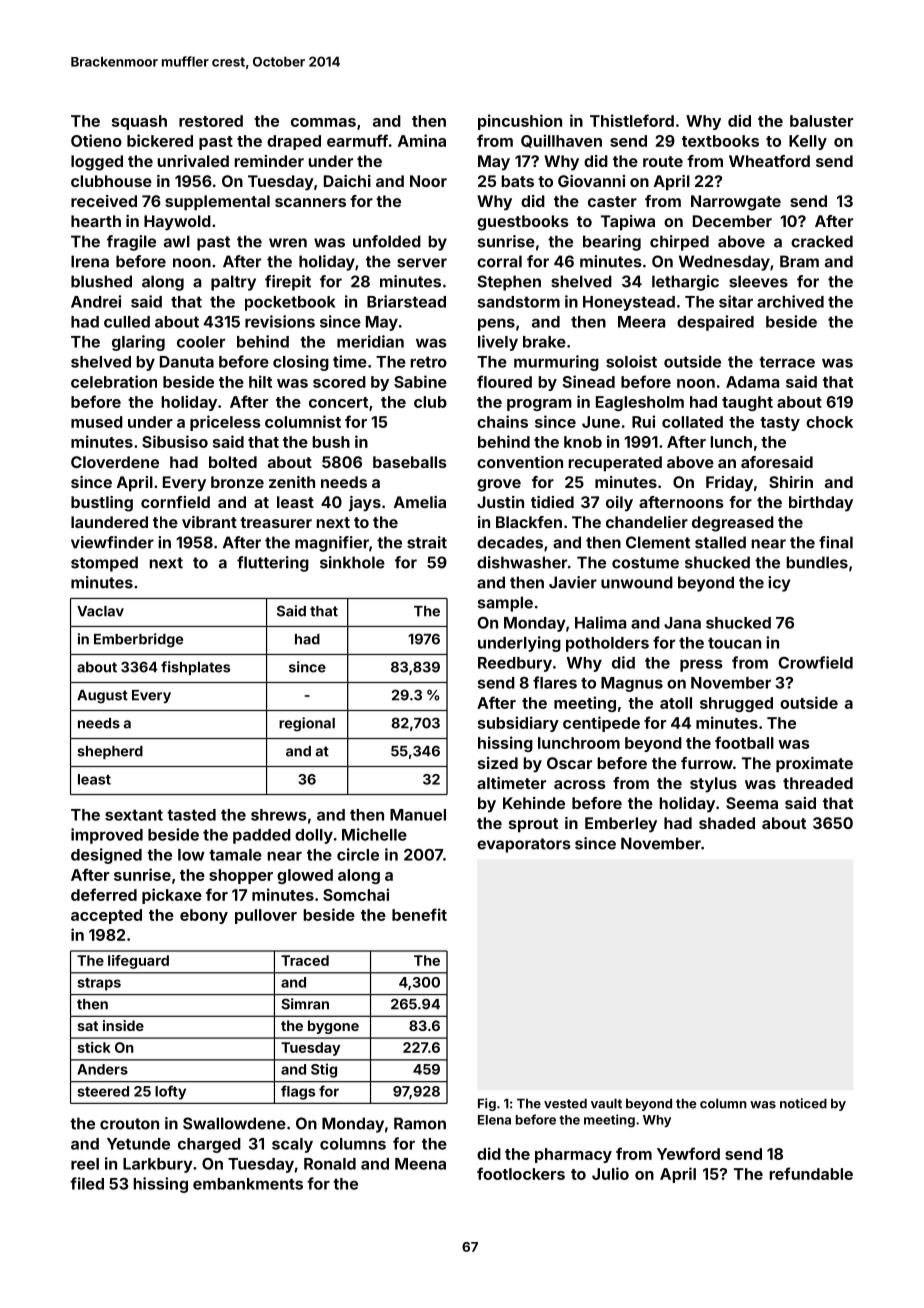 This screenshot has height=1308, width=924. I want to click on Michelle, so click(374, 834).
